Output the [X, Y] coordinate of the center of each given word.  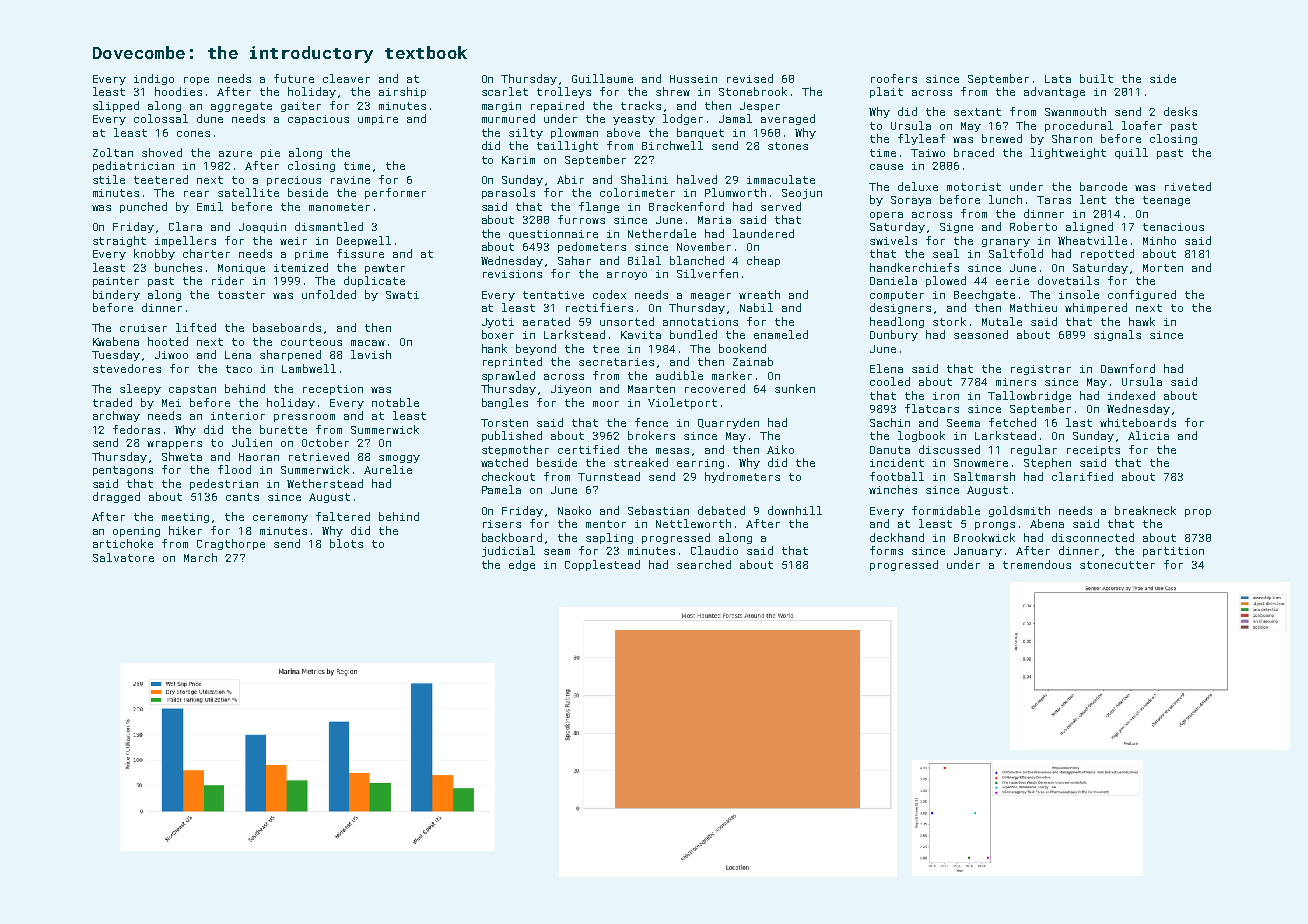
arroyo [627, 276]
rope [196, 81]
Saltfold [1016, 253]
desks [1180, 111]
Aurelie [388, 469]
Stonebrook [753, 91]
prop [1198, 513]
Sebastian [658, 510]
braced [974, 152]
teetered [161, 179]
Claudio [714, 550]
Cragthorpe [231, 544]
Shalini [644, 179]
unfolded [329, 294]
